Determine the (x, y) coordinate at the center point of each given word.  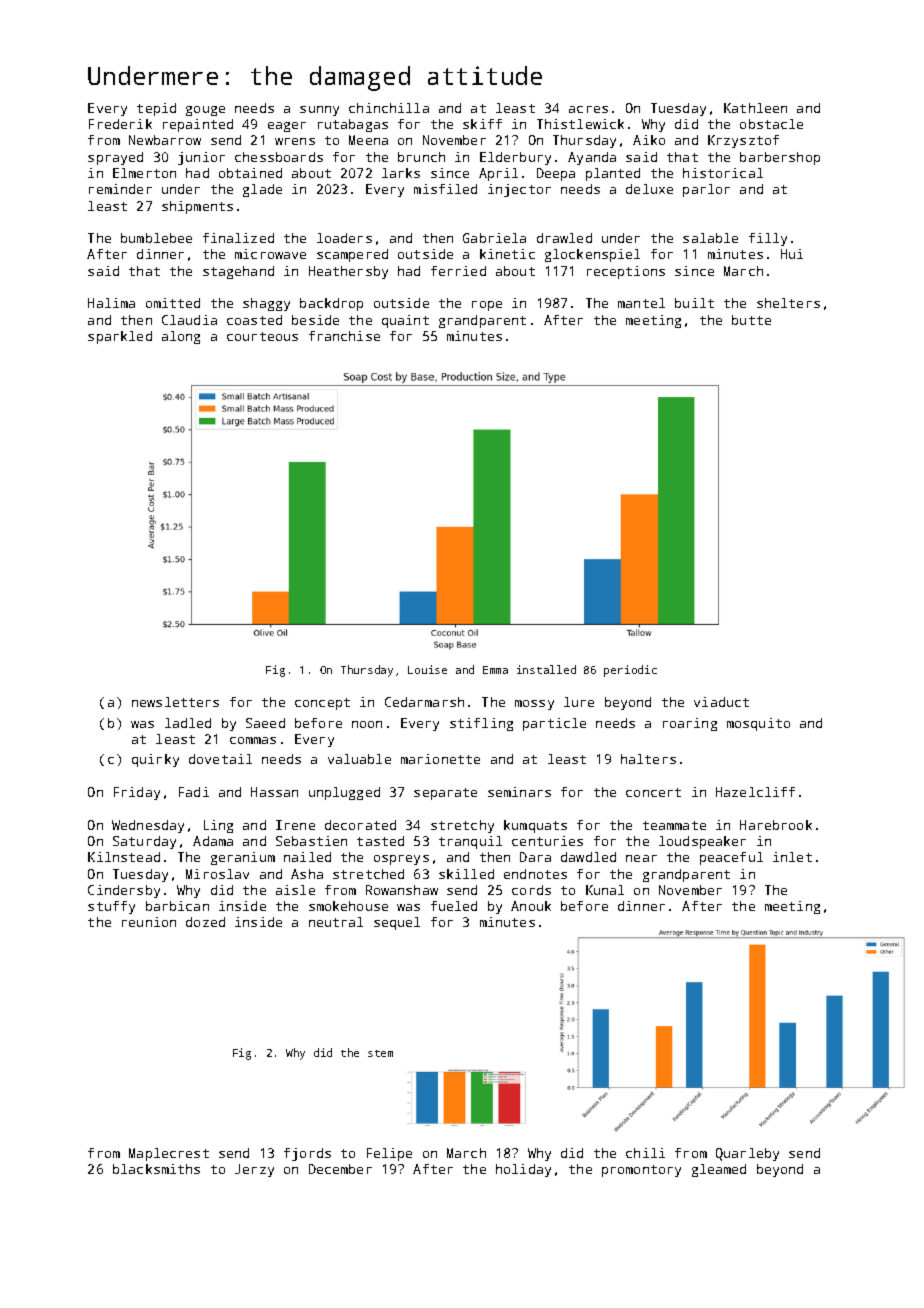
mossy (534, 705)
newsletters (175, 702)
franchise (344, 336)
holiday (523, 1170)
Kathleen (755, 108)
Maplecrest (169, 1154)
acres (588, 109)
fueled (454, 906)
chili (645, 1153)
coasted (254, 320)
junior (201, 158)
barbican (177, 906)
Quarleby (747, 1154)
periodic (630, 671)
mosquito (758, 724)
